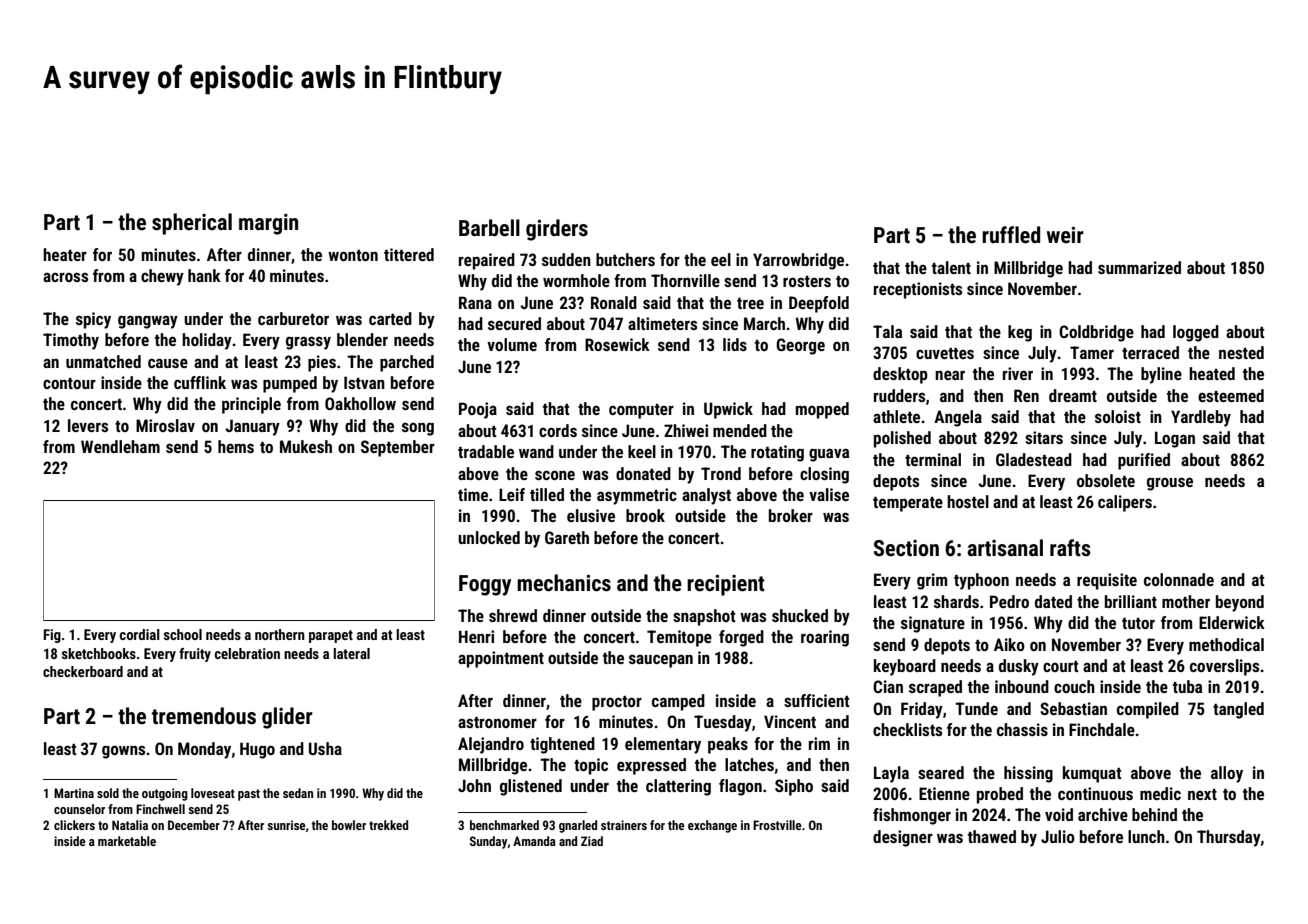  I want to click on coverslips, so click(1224, 667).
